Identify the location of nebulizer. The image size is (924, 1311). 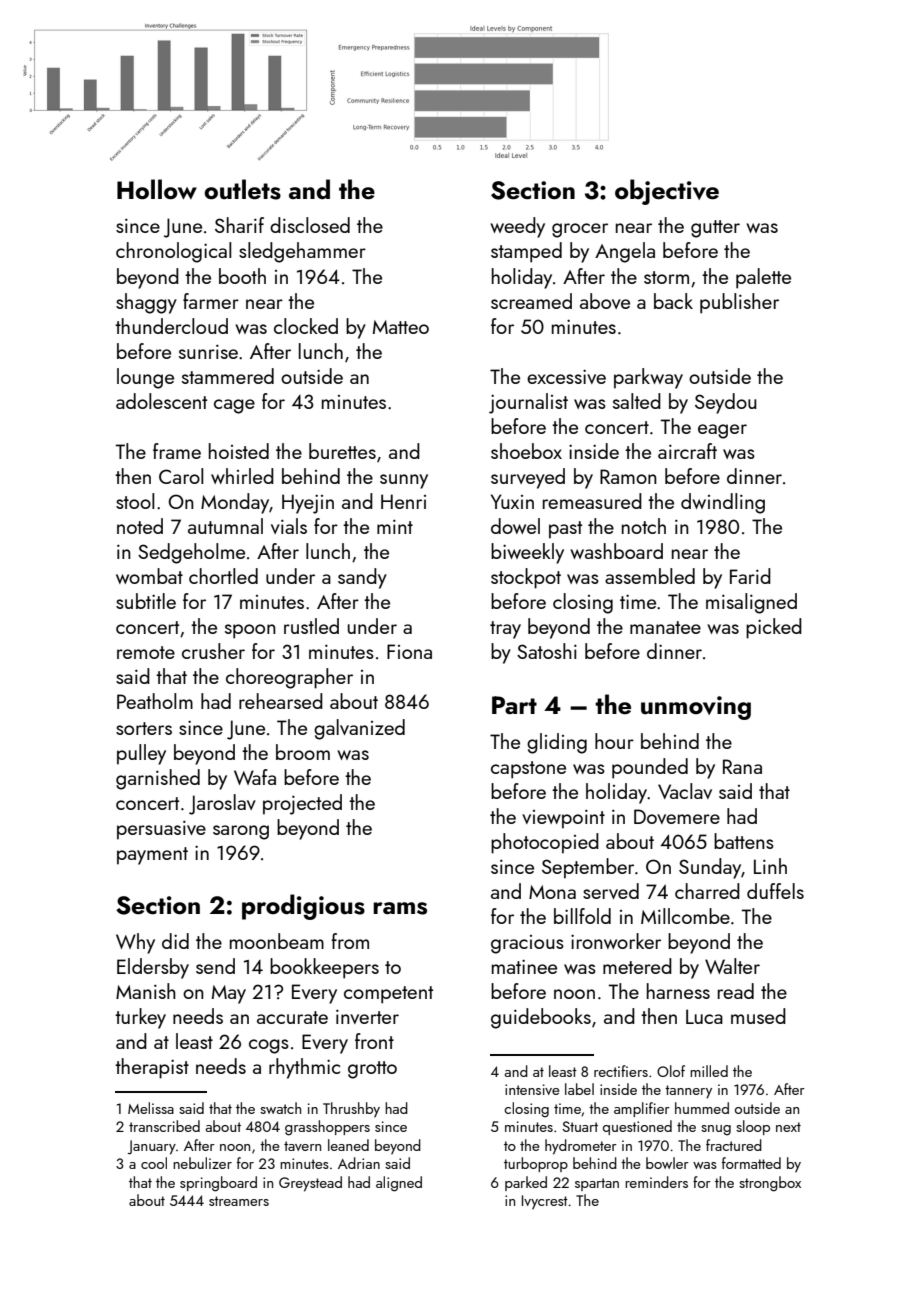
(202, 1163).
